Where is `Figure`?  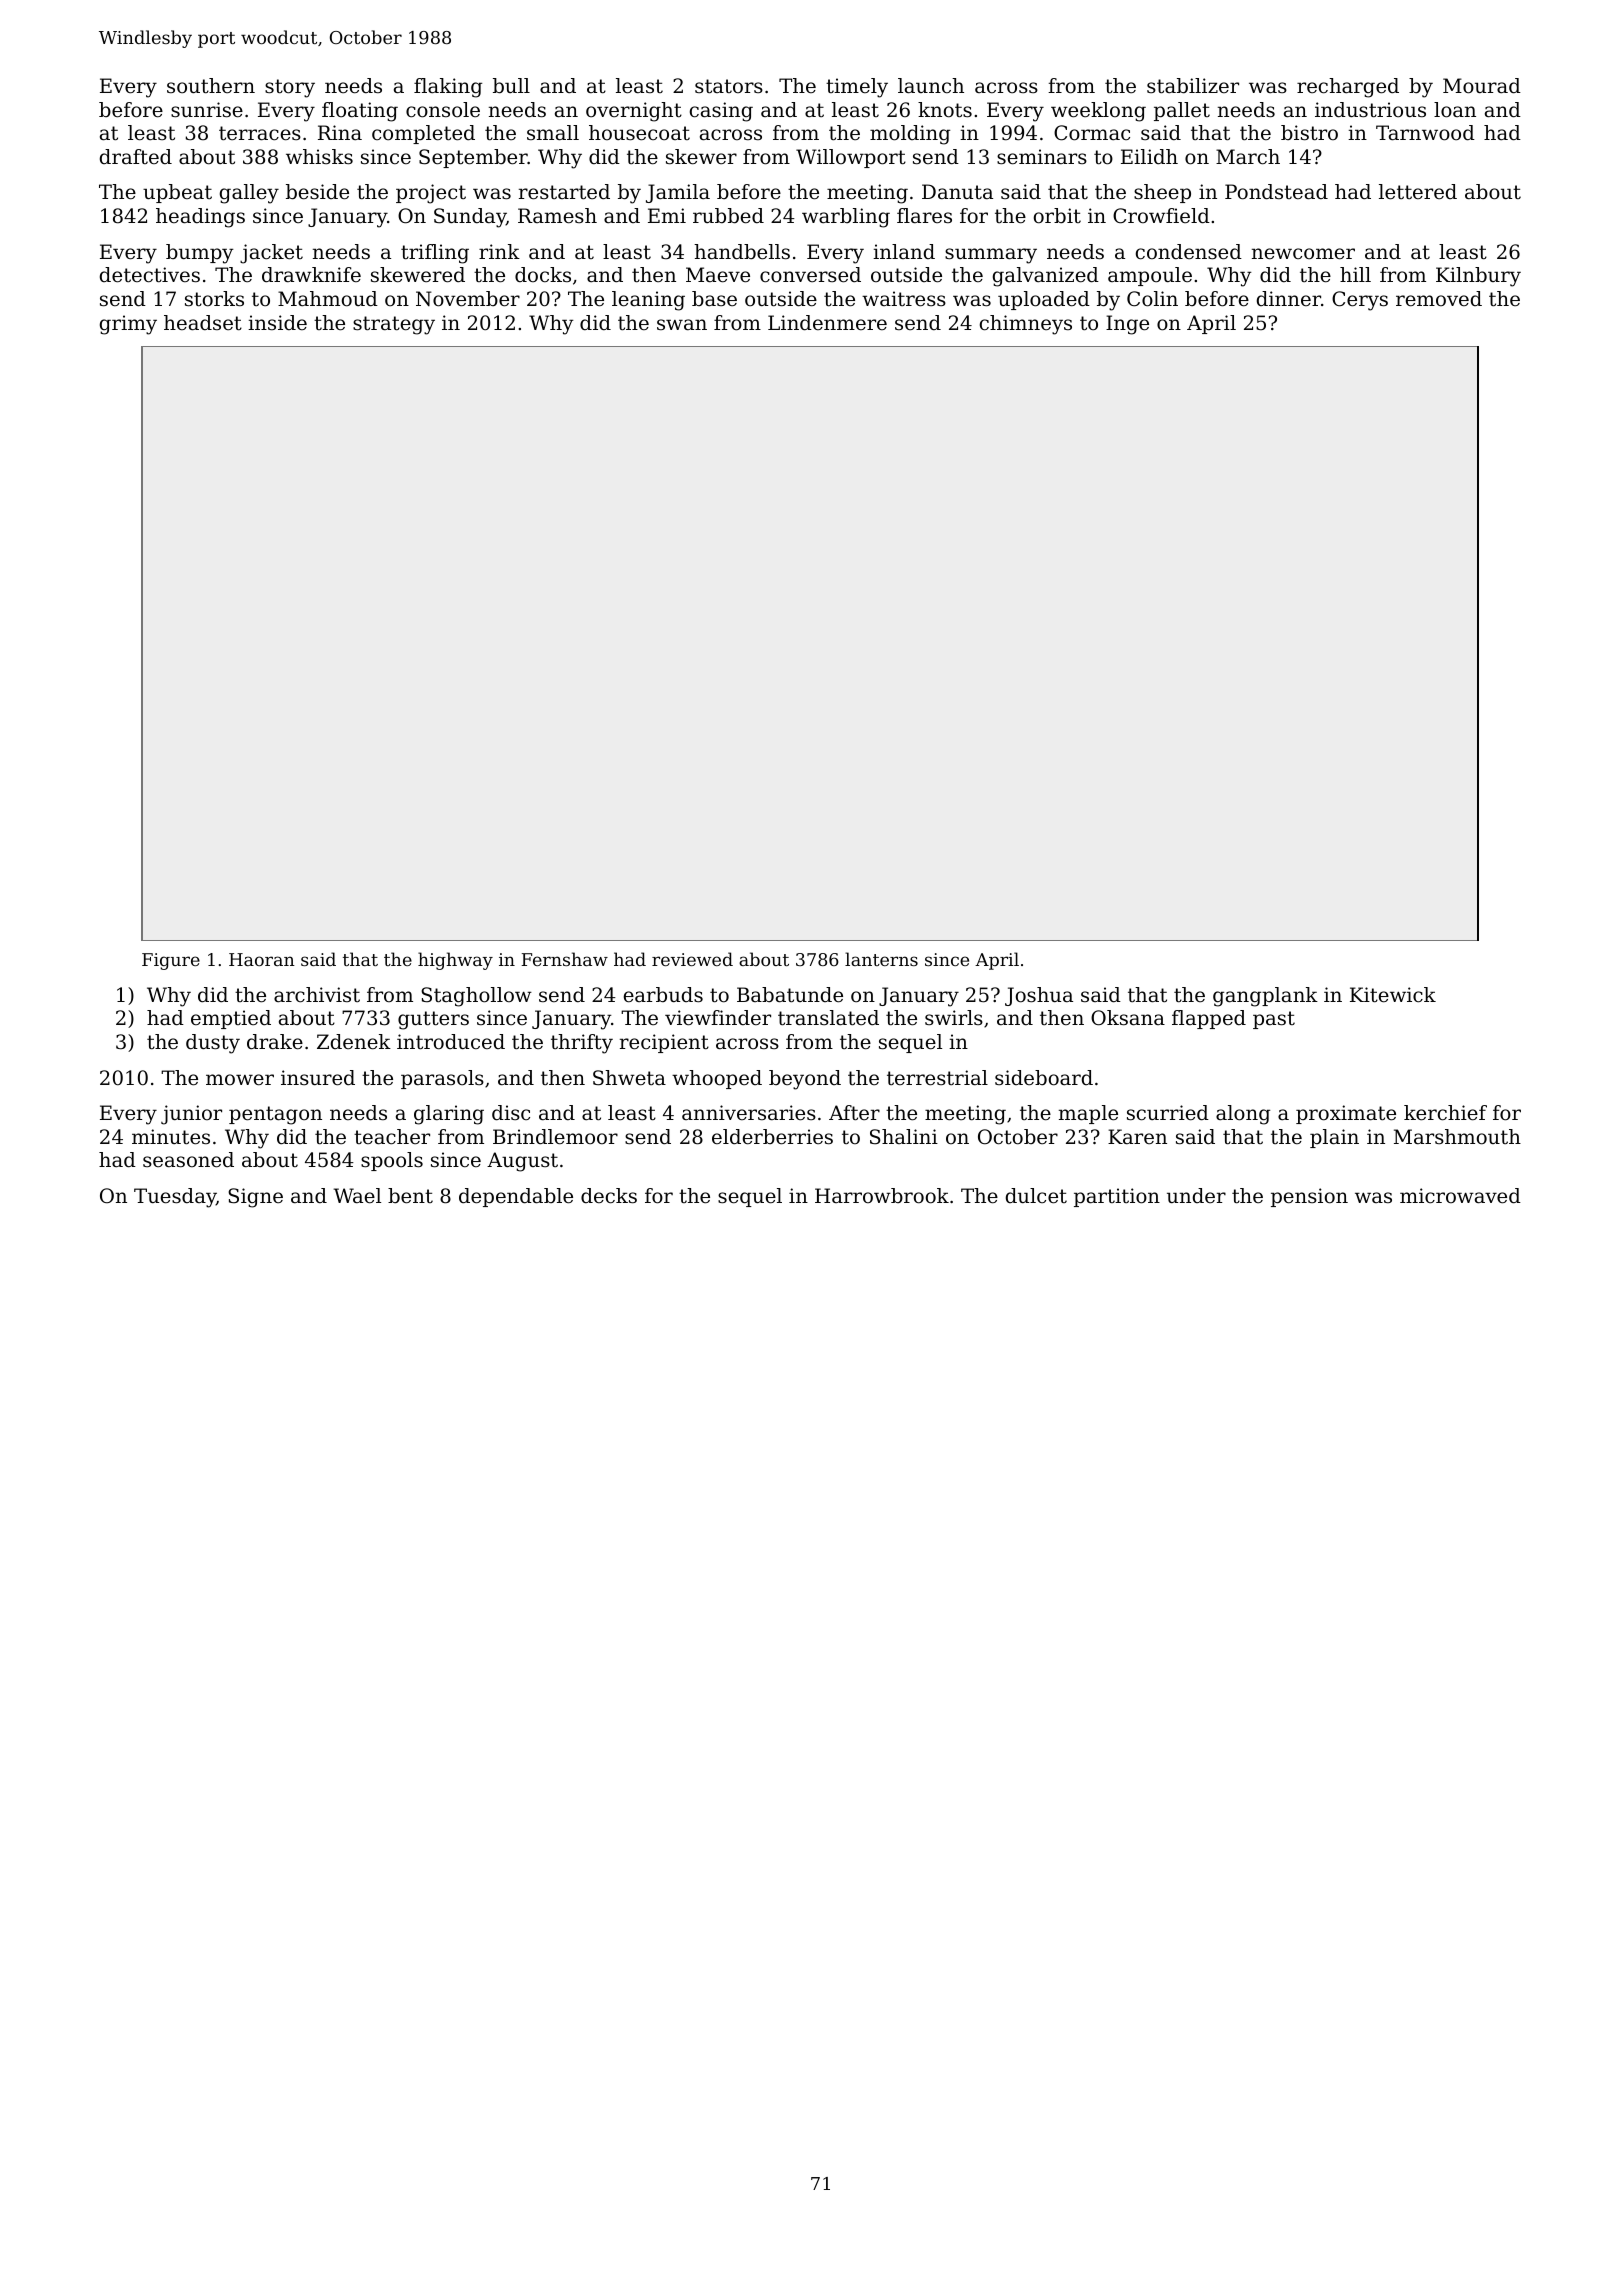 Figure is located at coordinates (171, 961).
